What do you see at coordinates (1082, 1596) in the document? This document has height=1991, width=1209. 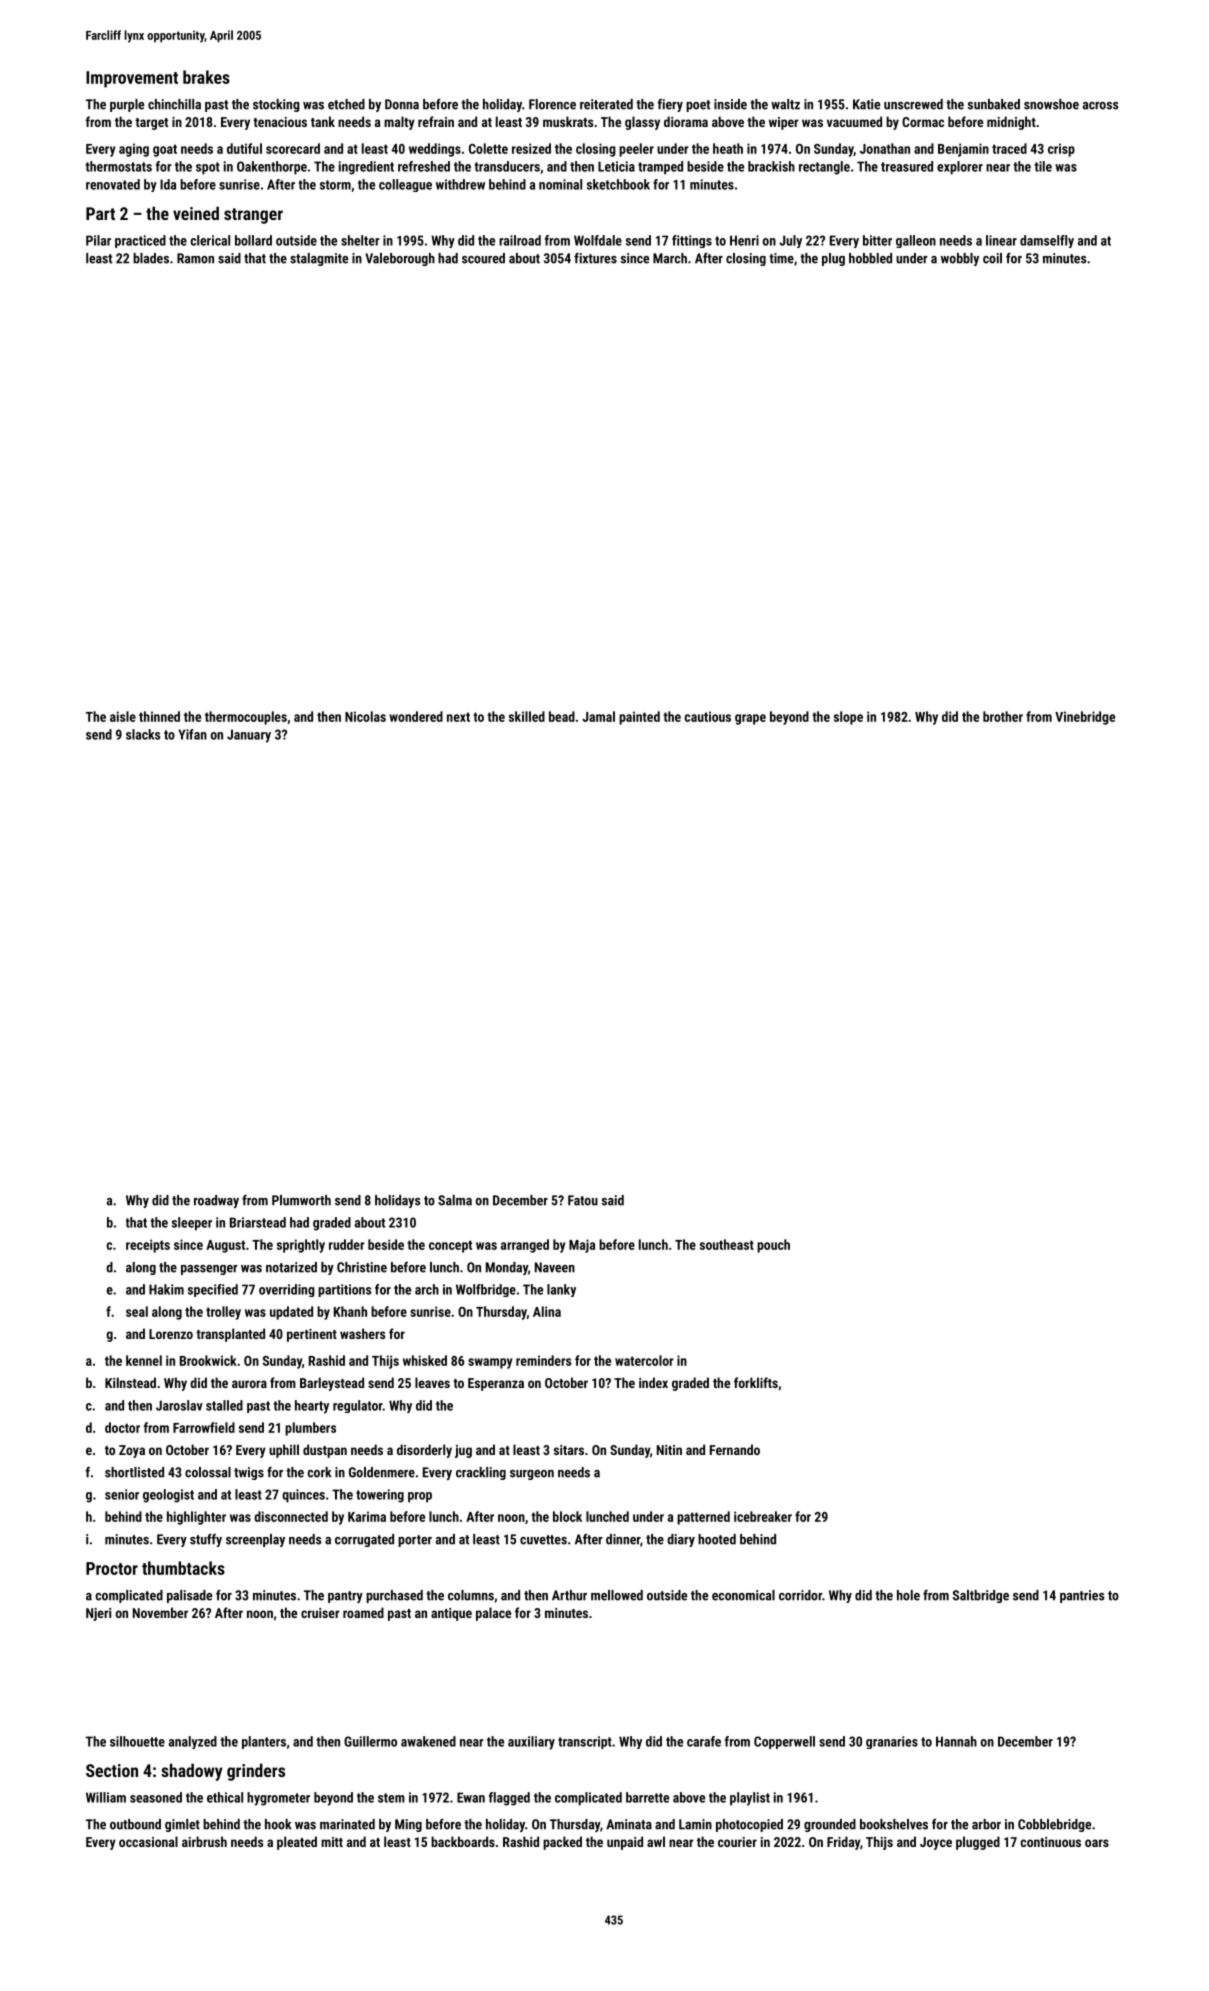 I see `pantries` at bounding box center [1082, 1596].
